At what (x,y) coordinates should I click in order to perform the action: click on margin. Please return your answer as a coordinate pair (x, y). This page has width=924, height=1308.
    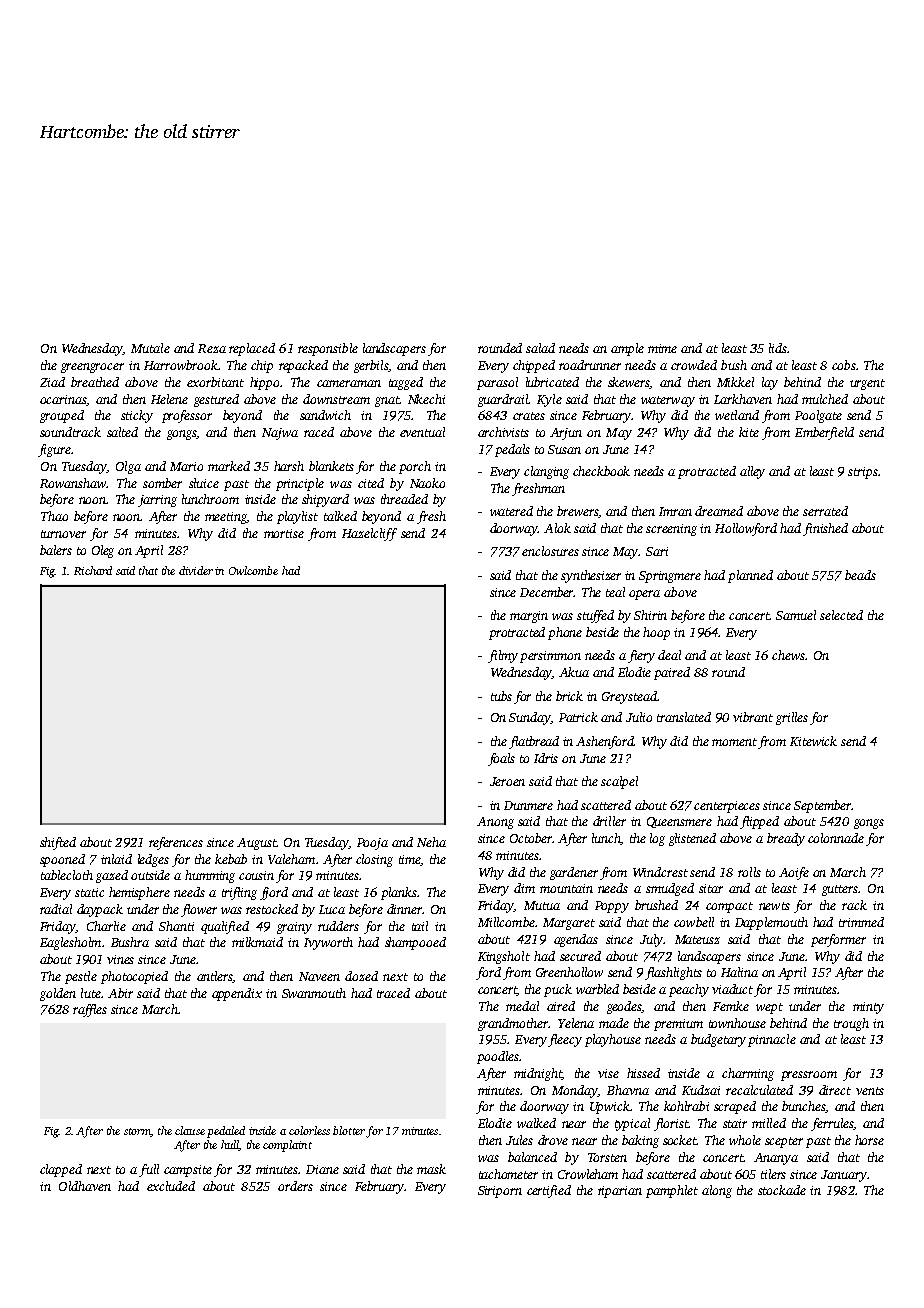
    Looking at the image, I should click on (529, 617).
